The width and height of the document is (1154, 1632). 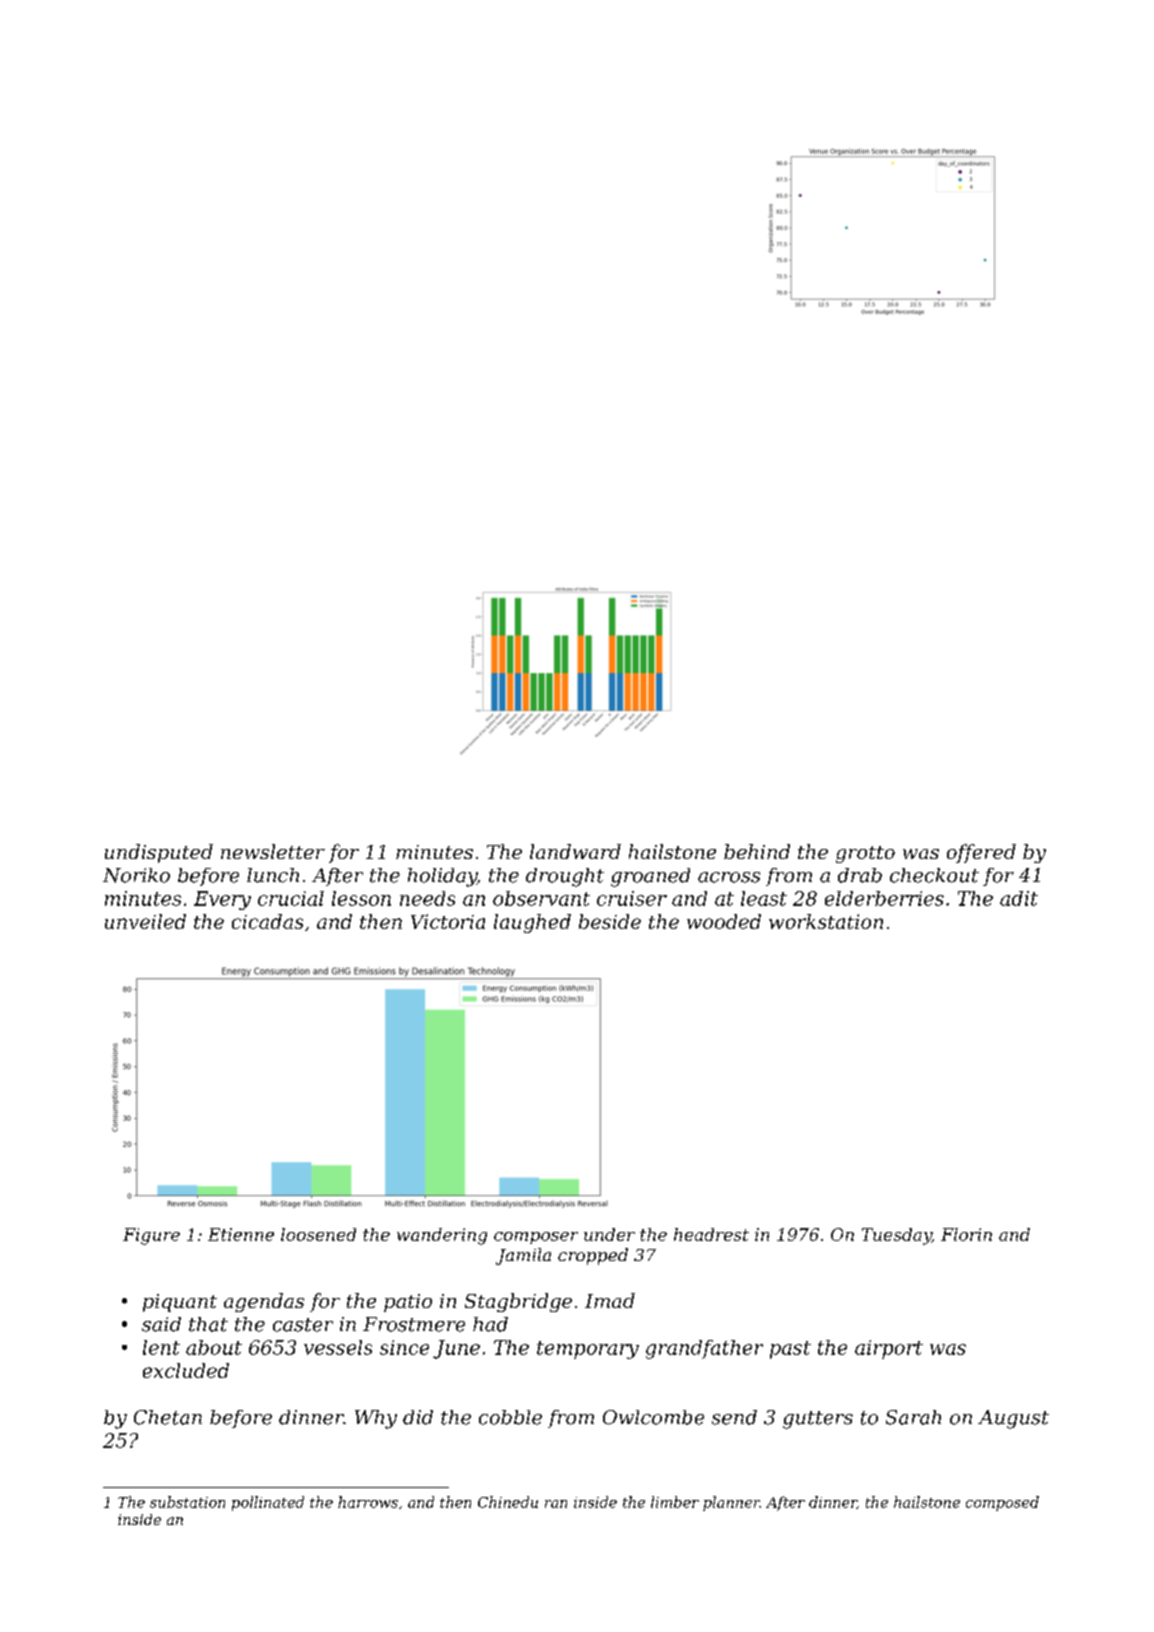 I want to click on airport, so click(x=889, y=1349).
